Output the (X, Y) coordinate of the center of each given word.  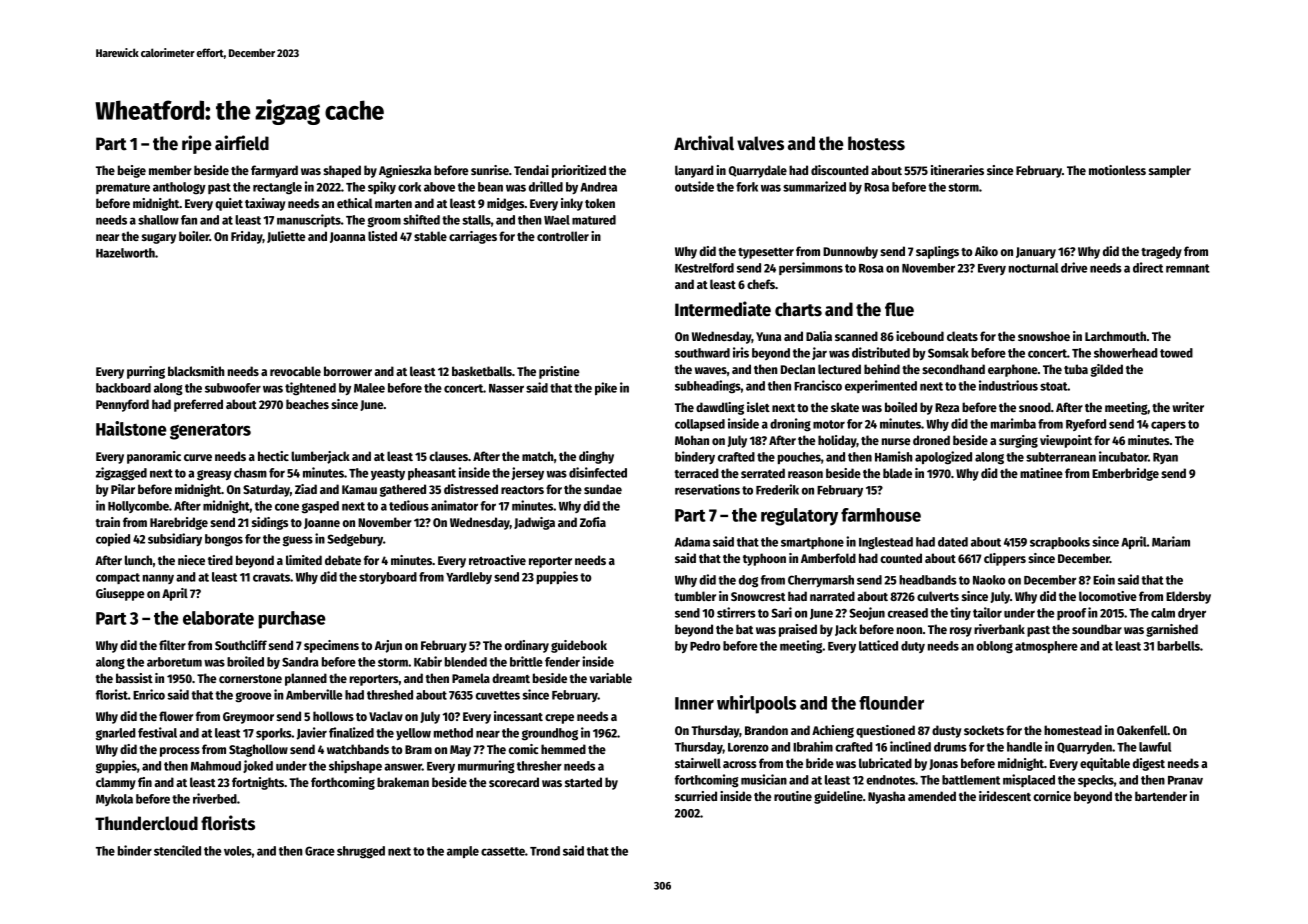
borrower (348, 371)
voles (238, 851)
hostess (876, 143)
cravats (271, 577)
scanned (856, 336)
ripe (197, 144)
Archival (704, 143)
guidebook (579, 646)
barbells (1178, 646)
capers (1168, 426)
